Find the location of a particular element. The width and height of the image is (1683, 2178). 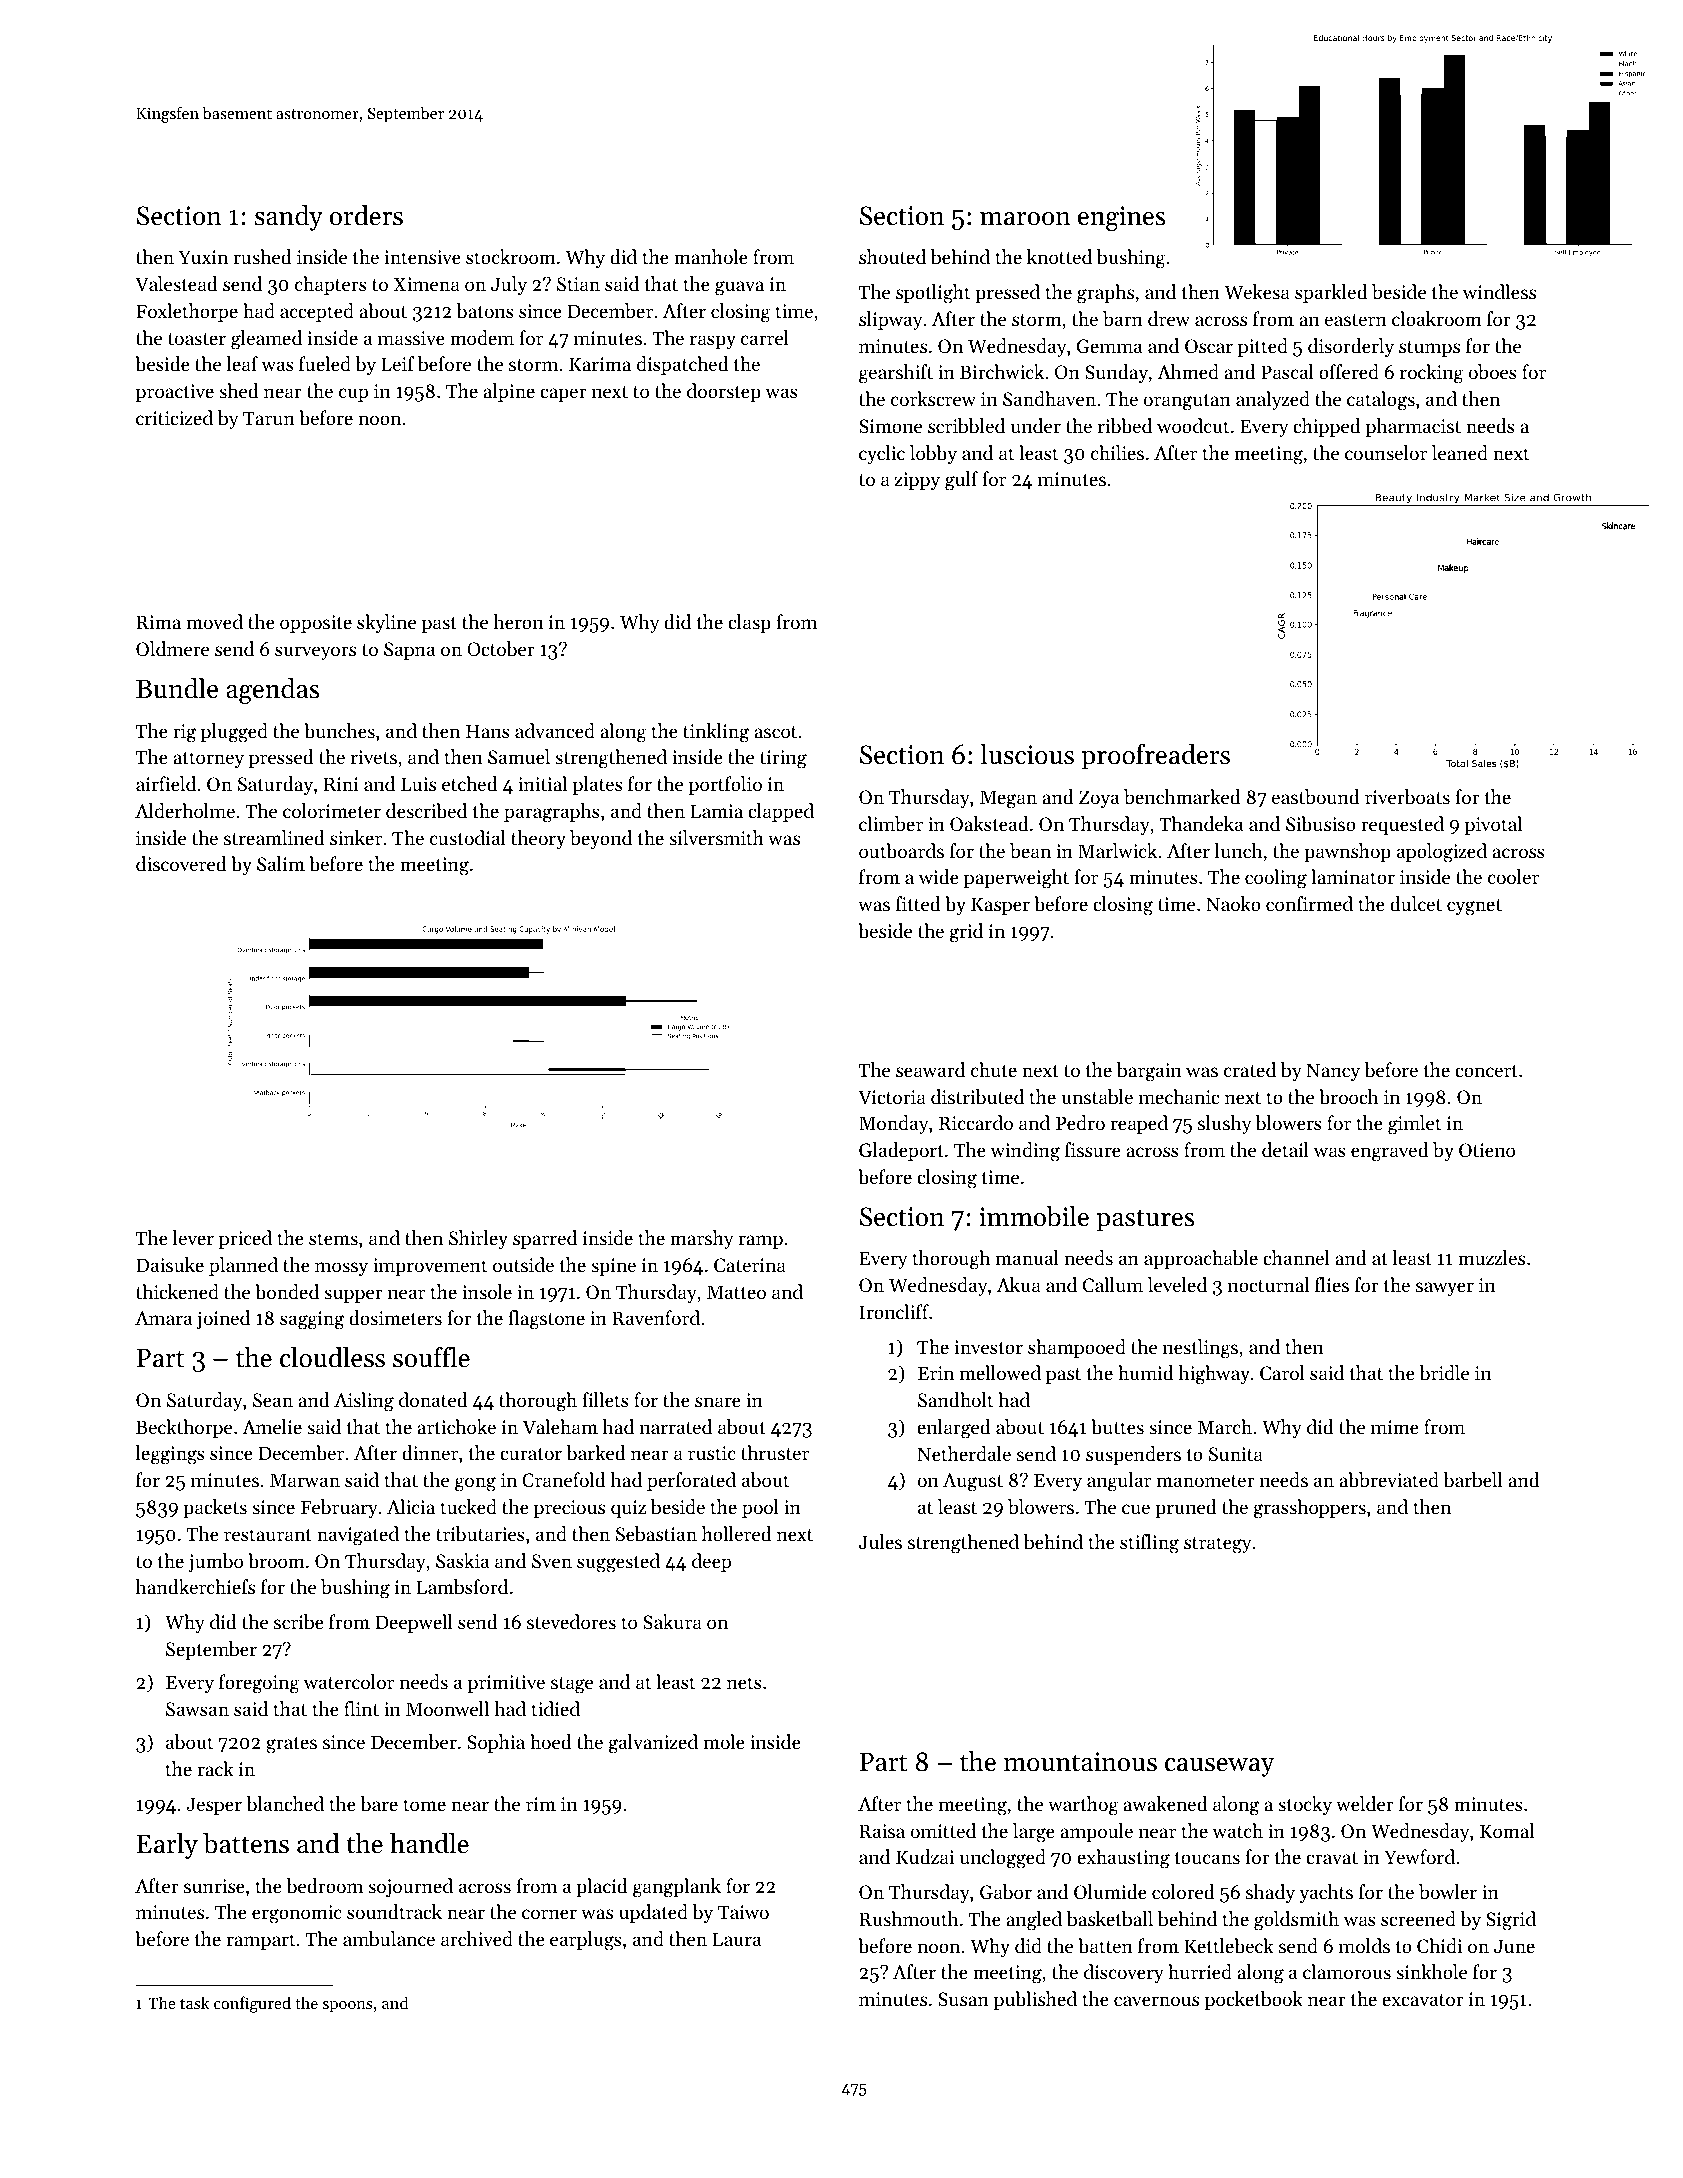

unclogged is located at coordinates (1003, 1859).
